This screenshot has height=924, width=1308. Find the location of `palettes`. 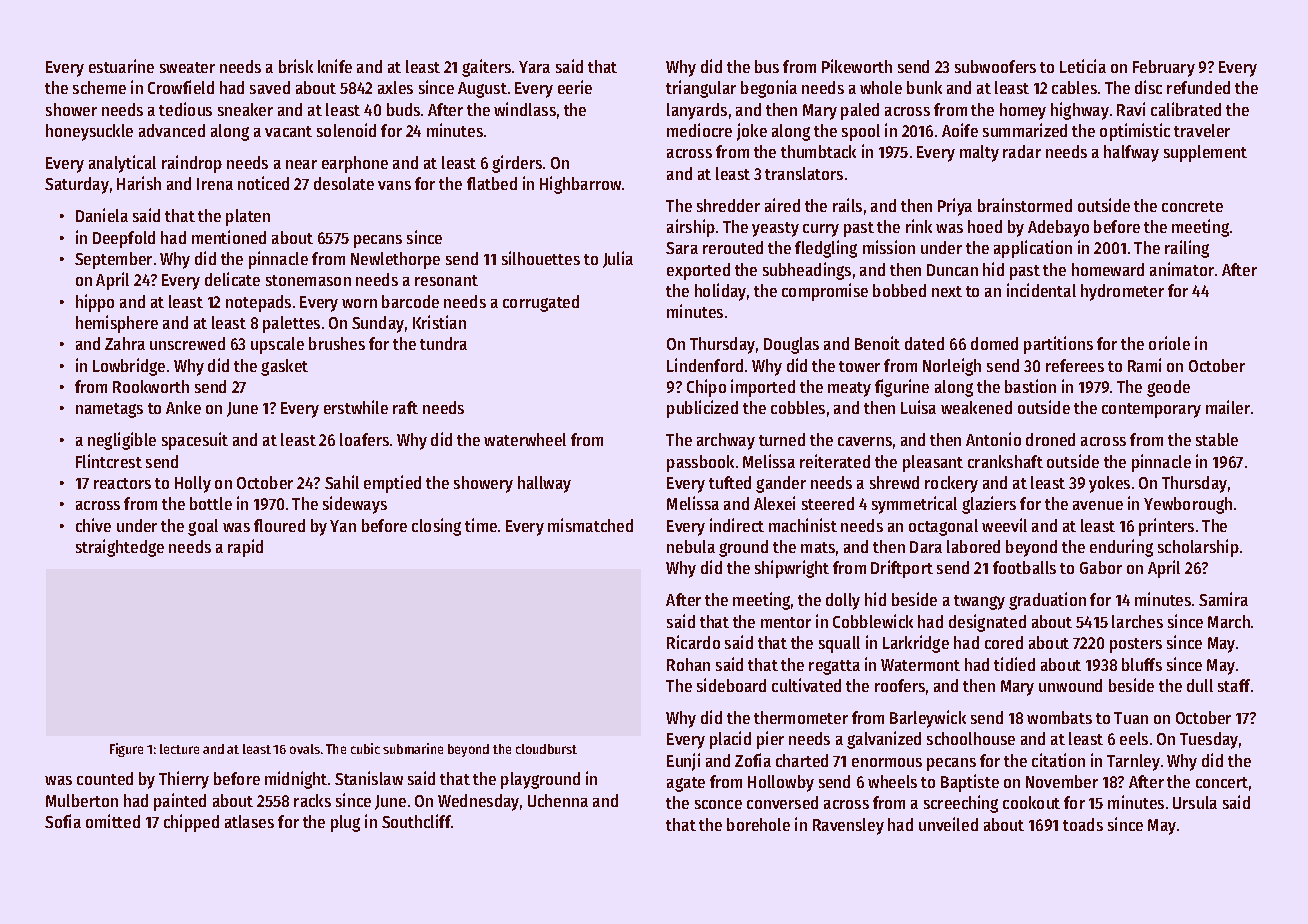

palettes is located at coordinates (291, 324).
